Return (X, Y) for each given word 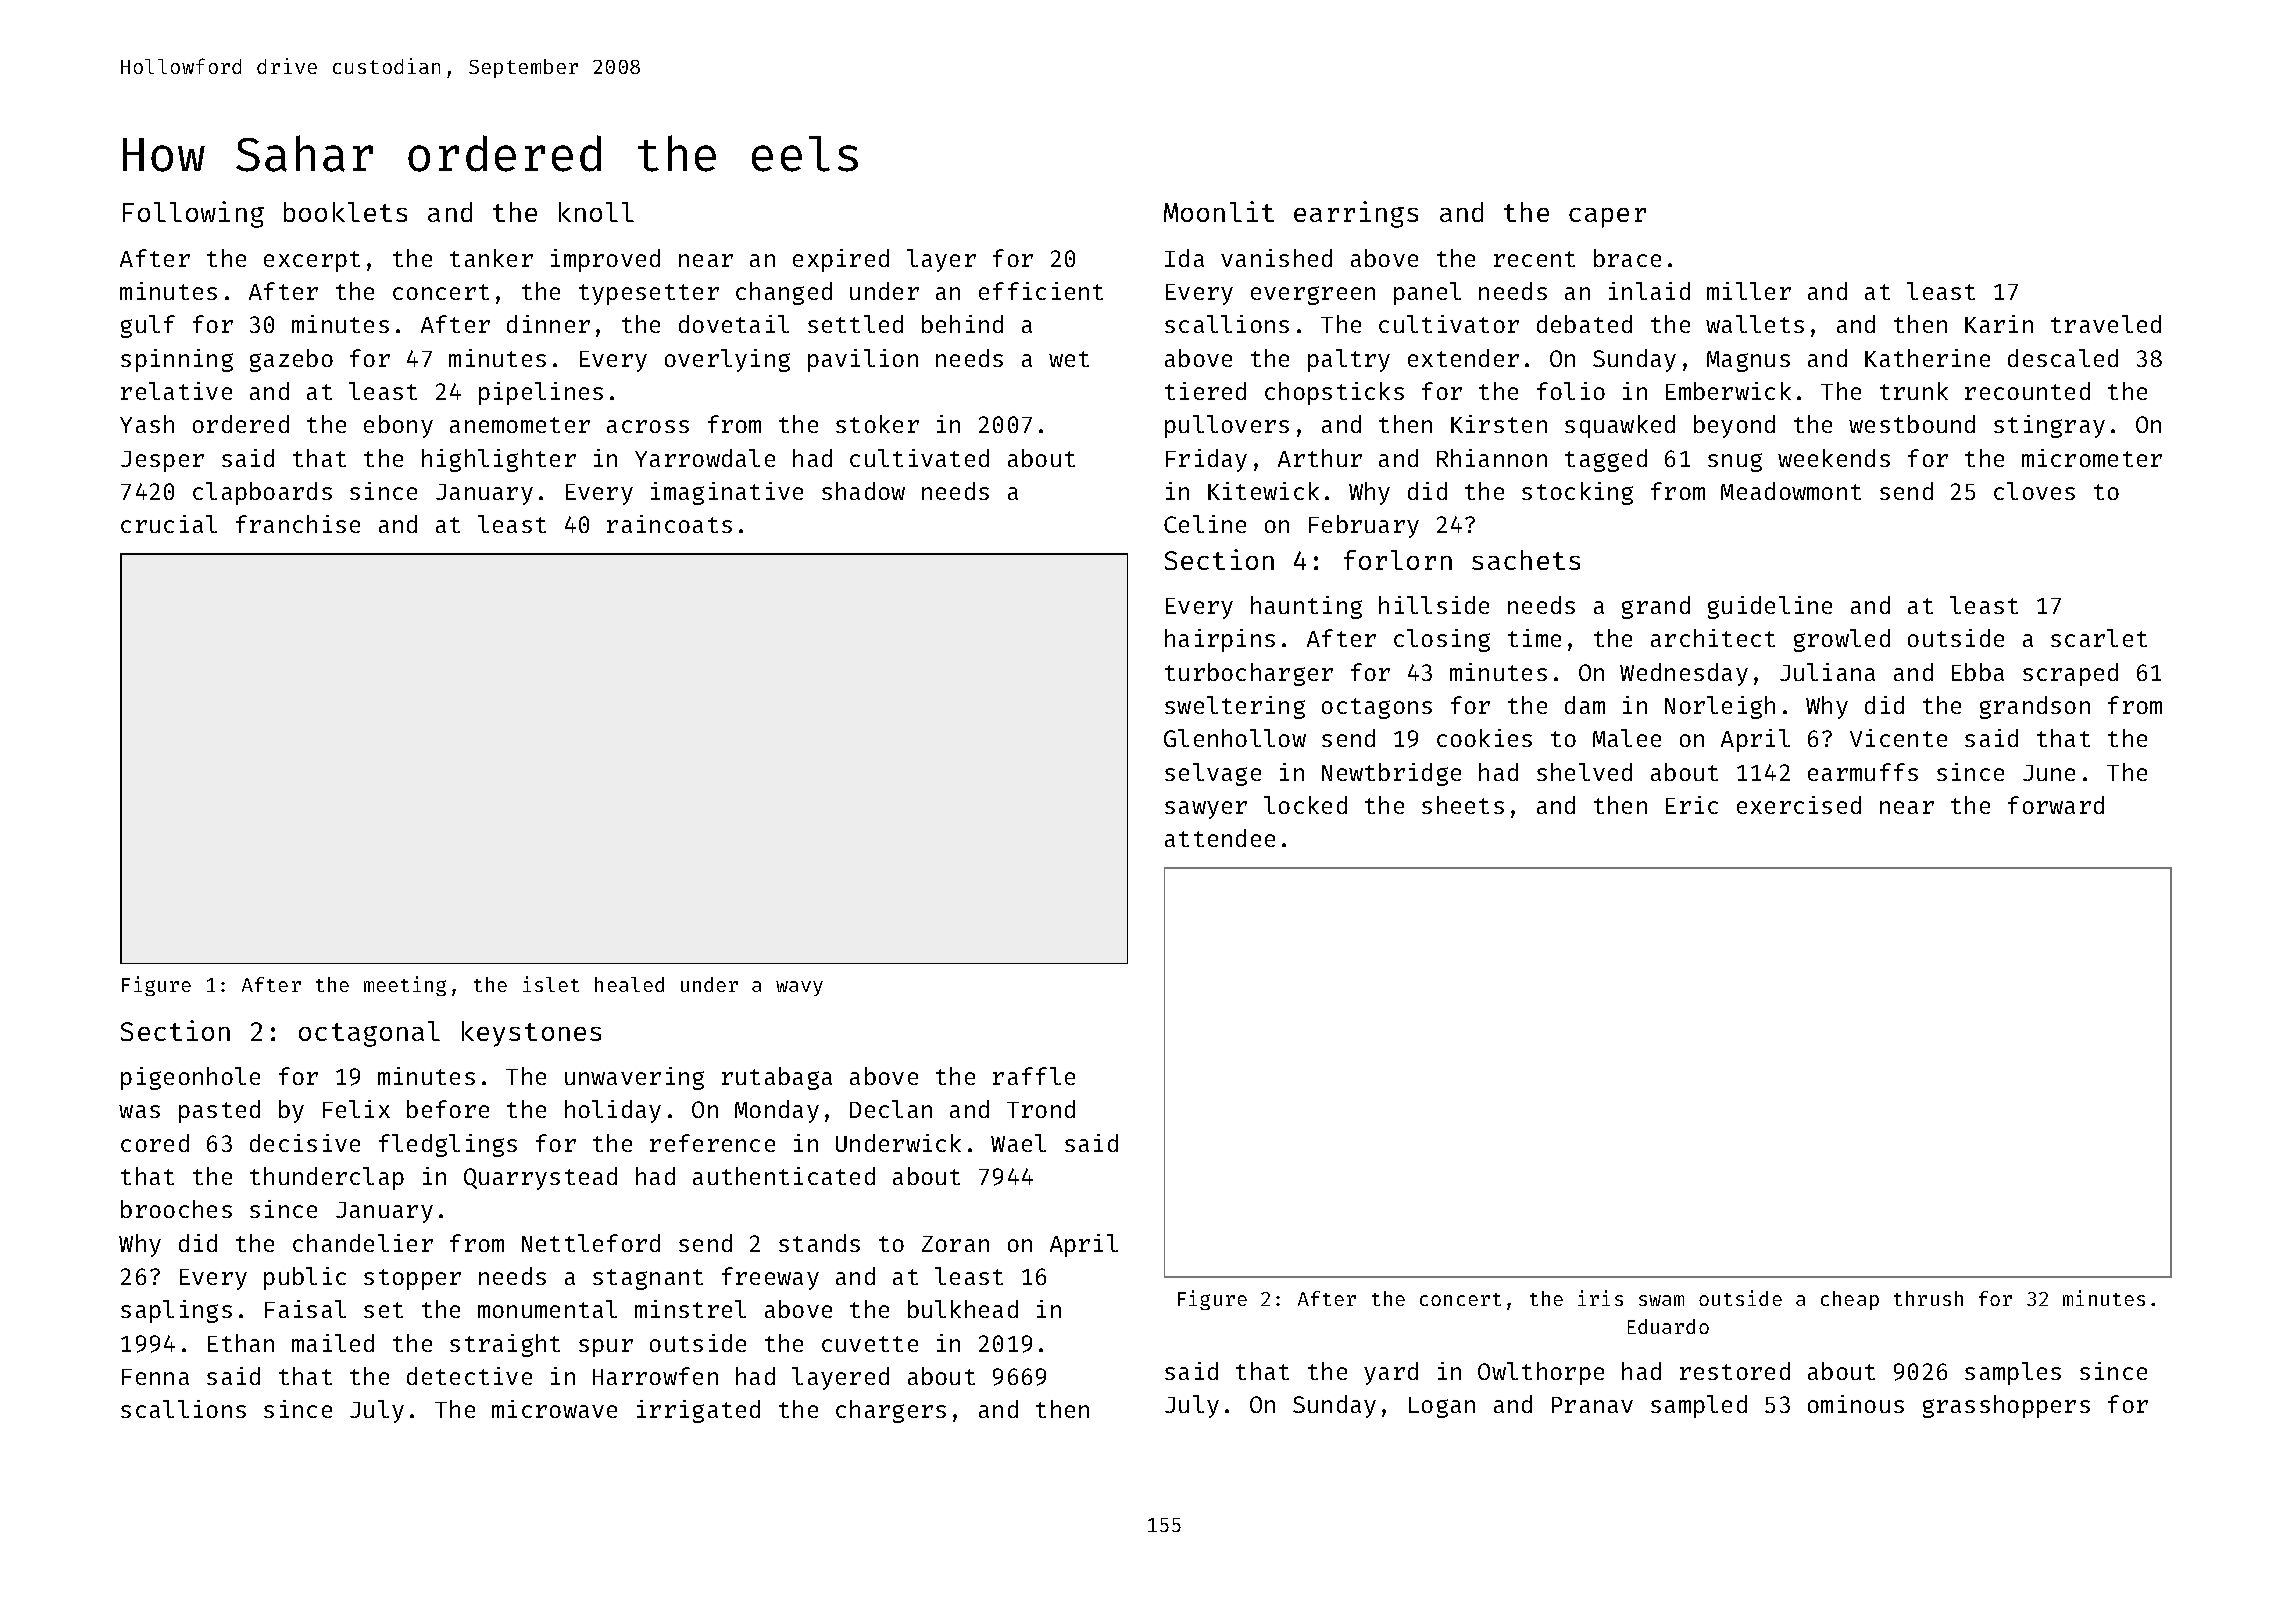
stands (819, 1243)
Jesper (162, 461)
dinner (548, 324)
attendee (1220, 838)
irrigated (698, 1411)
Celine (1205, 524)
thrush (1928, 1298)
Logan (1442, 1407)
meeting (405, 986)
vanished (1276, 258)
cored (155, 1143)
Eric (1692, 805)
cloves (2034, 491)
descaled (2063, 358)
